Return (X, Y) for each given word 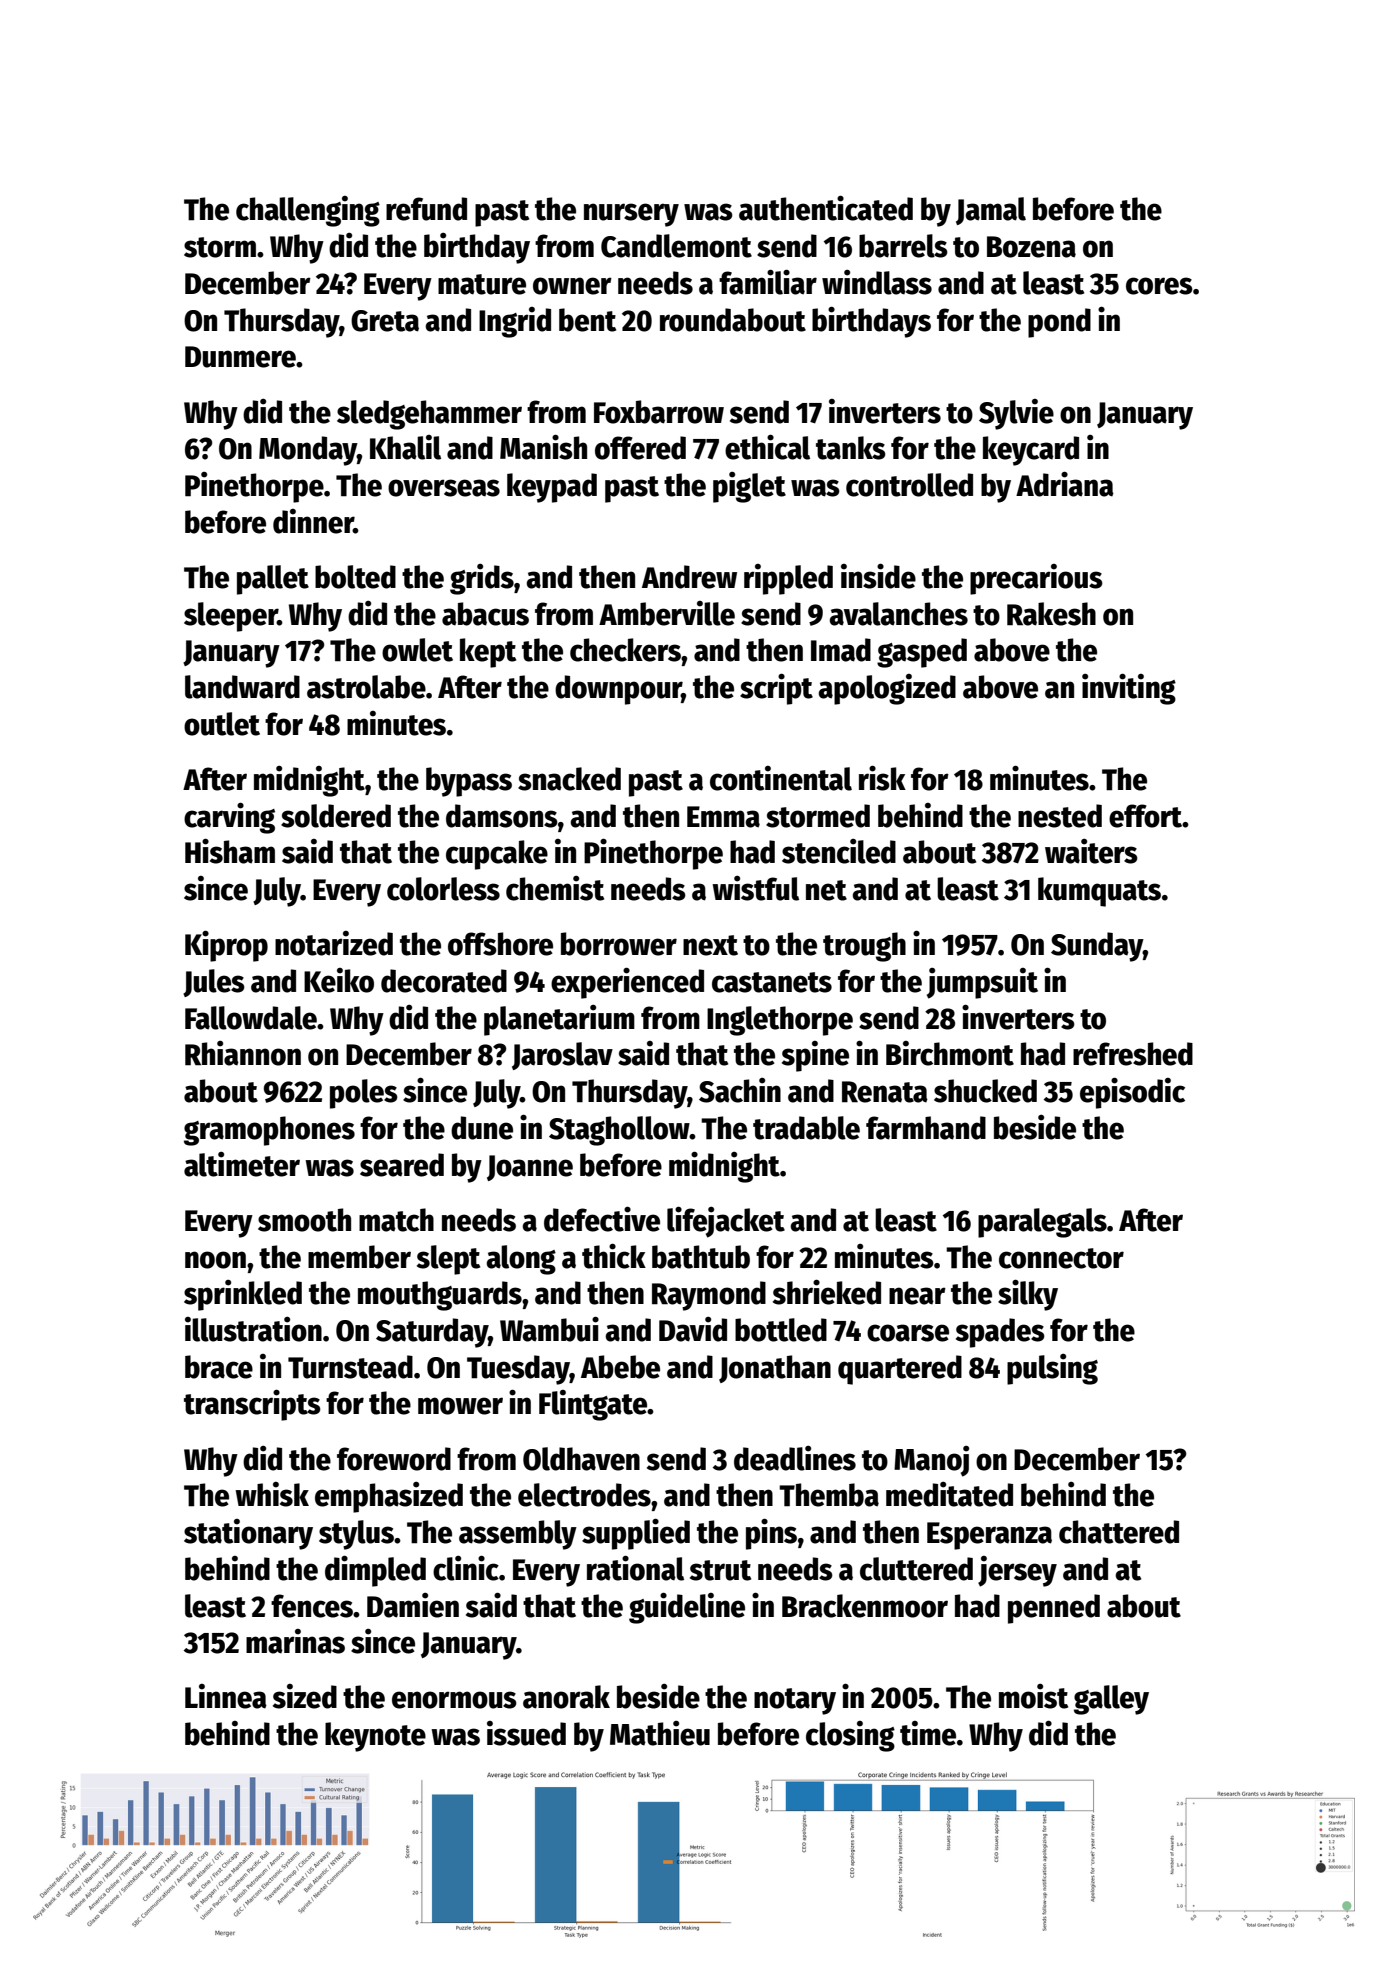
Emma (723, 817)
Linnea (226, 1696)
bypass (469, 782)
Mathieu (660, 1733)
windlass (877, 282)
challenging (308, 211)
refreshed (1133, 1054)
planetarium (559, 1020)
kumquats (1099, 892)
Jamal (991, 211)
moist (1033, 1696)
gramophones (269, 1131)
